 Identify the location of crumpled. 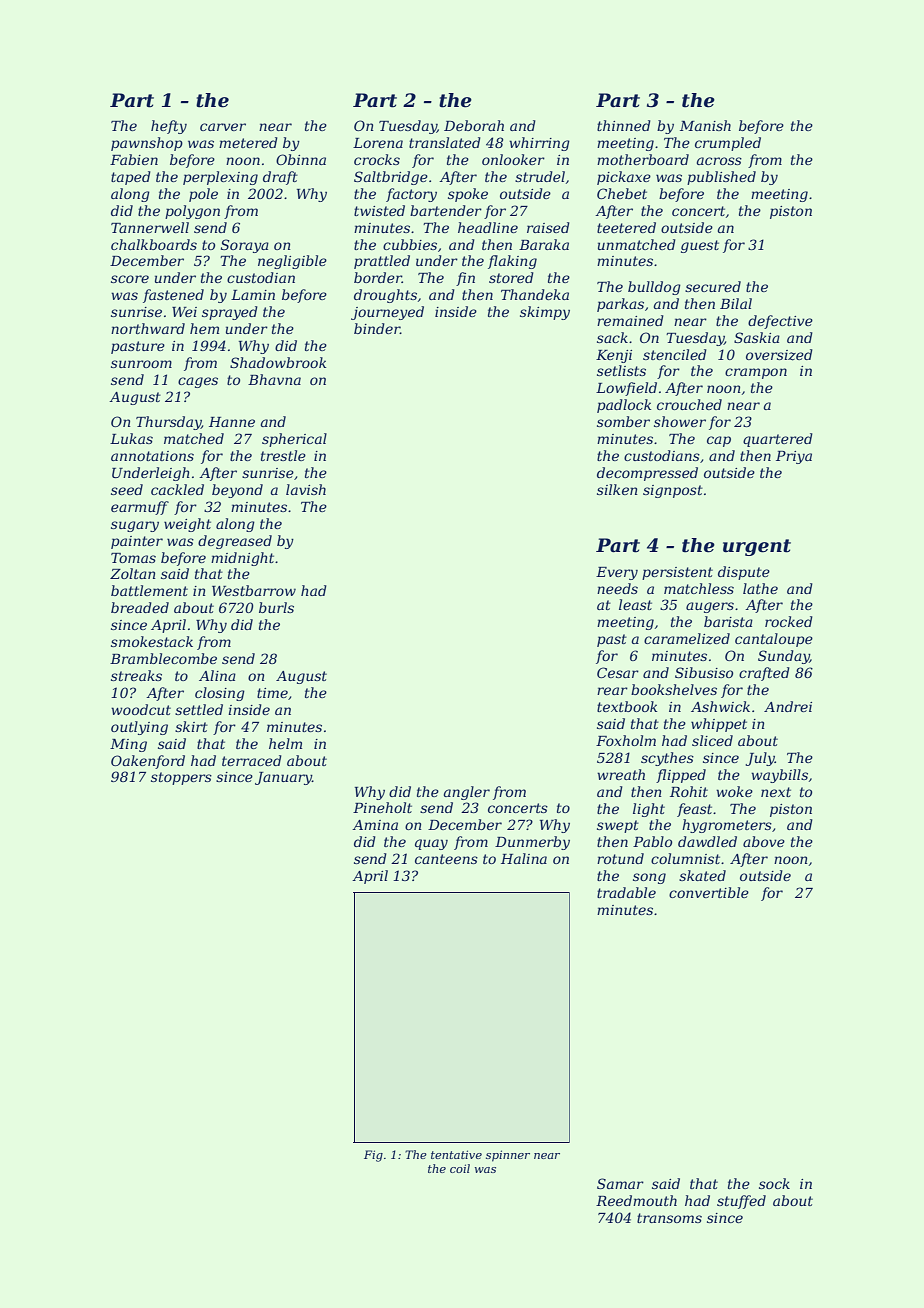
(728, 144).
